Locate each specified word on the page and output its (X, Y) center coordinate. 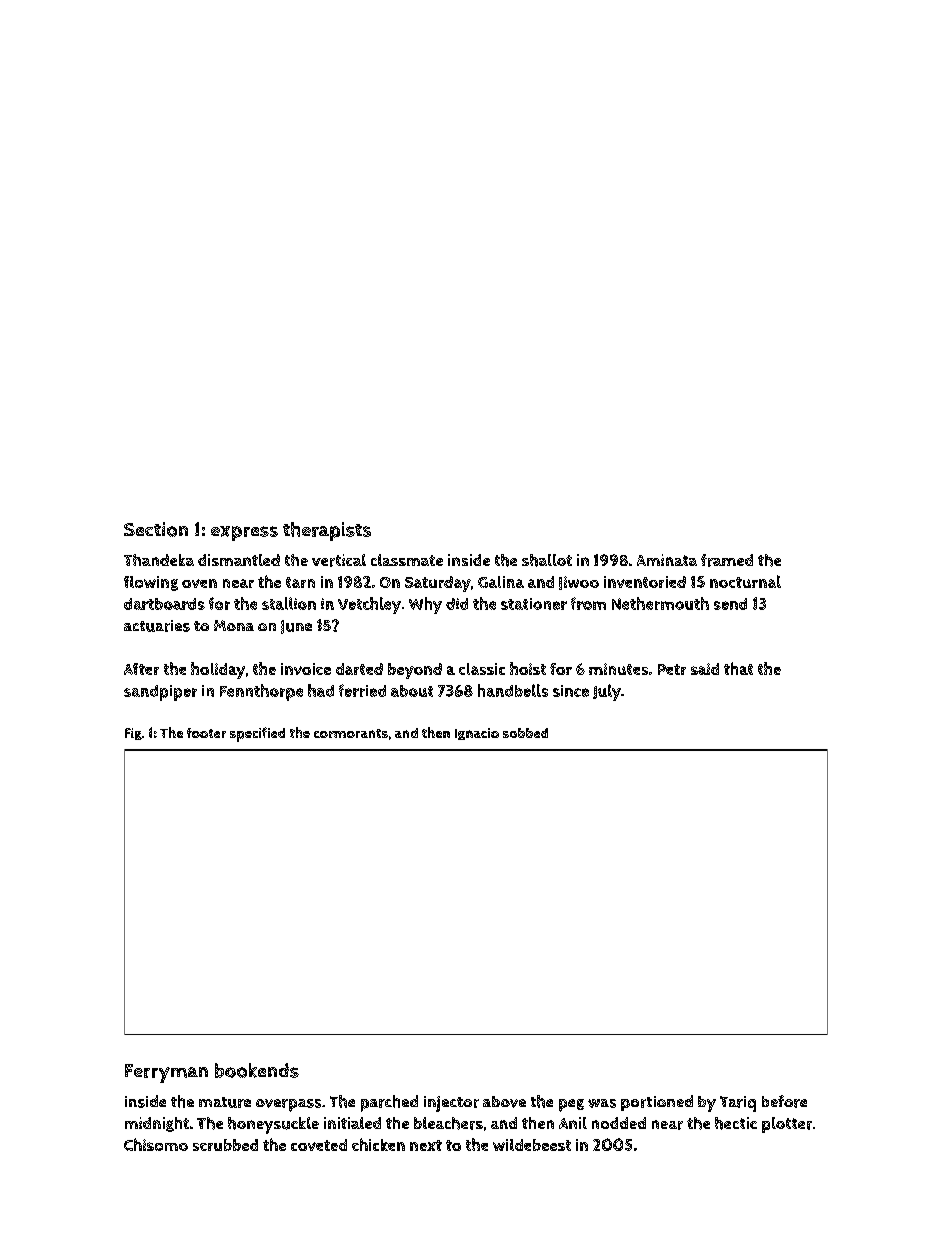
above (504, 1102)
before (784, 1101)
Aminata (667, 560)
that (738, 668)
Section (156, 529)
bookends (257, 1070)
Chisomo (156, 1144)
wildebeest (532, 1145)
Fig (133, 734)
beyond (415, 671)
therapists (327, 531)
